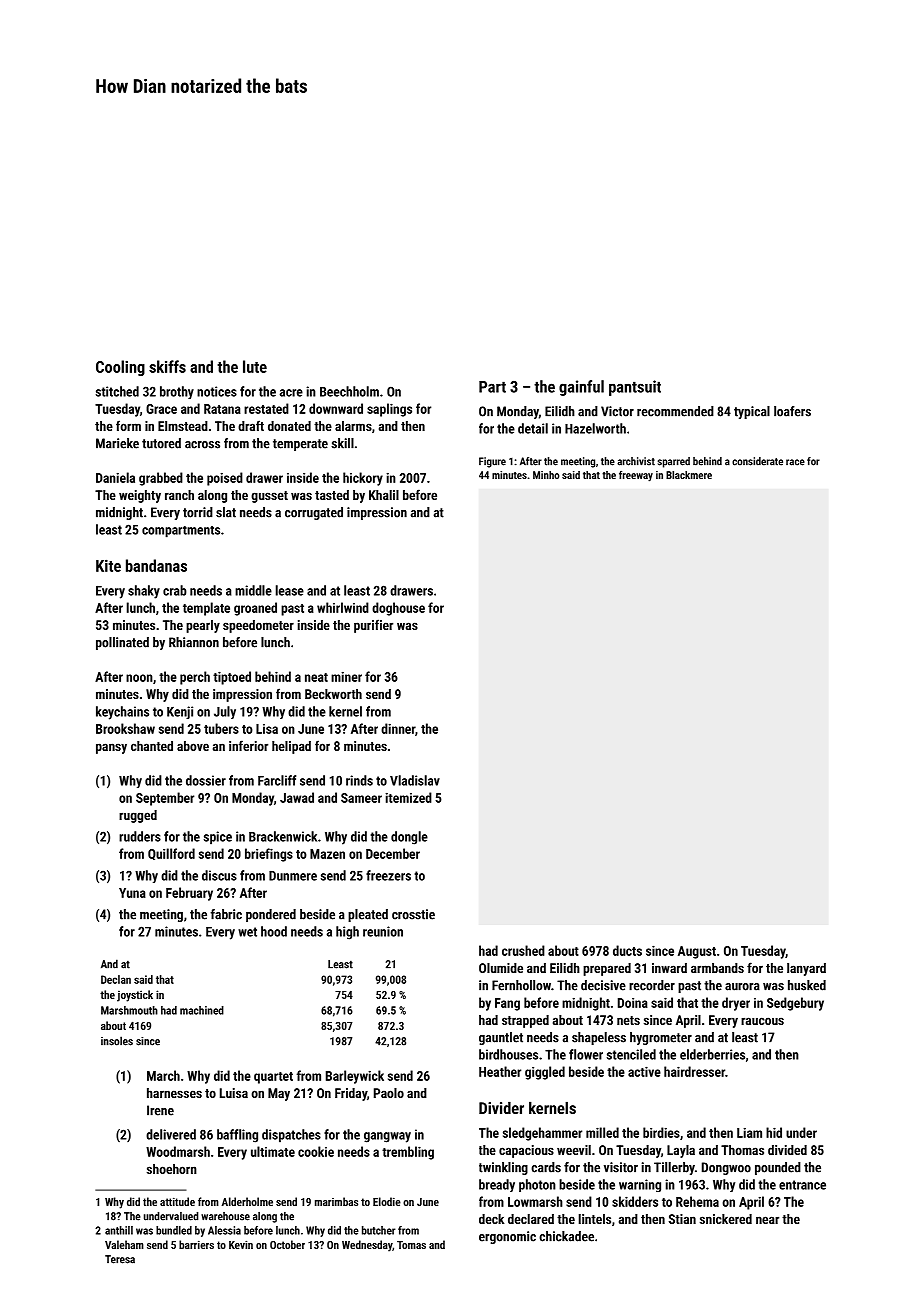 This image has height=1308, width=924. I want to click on Blackmere, so click(689, 475).
